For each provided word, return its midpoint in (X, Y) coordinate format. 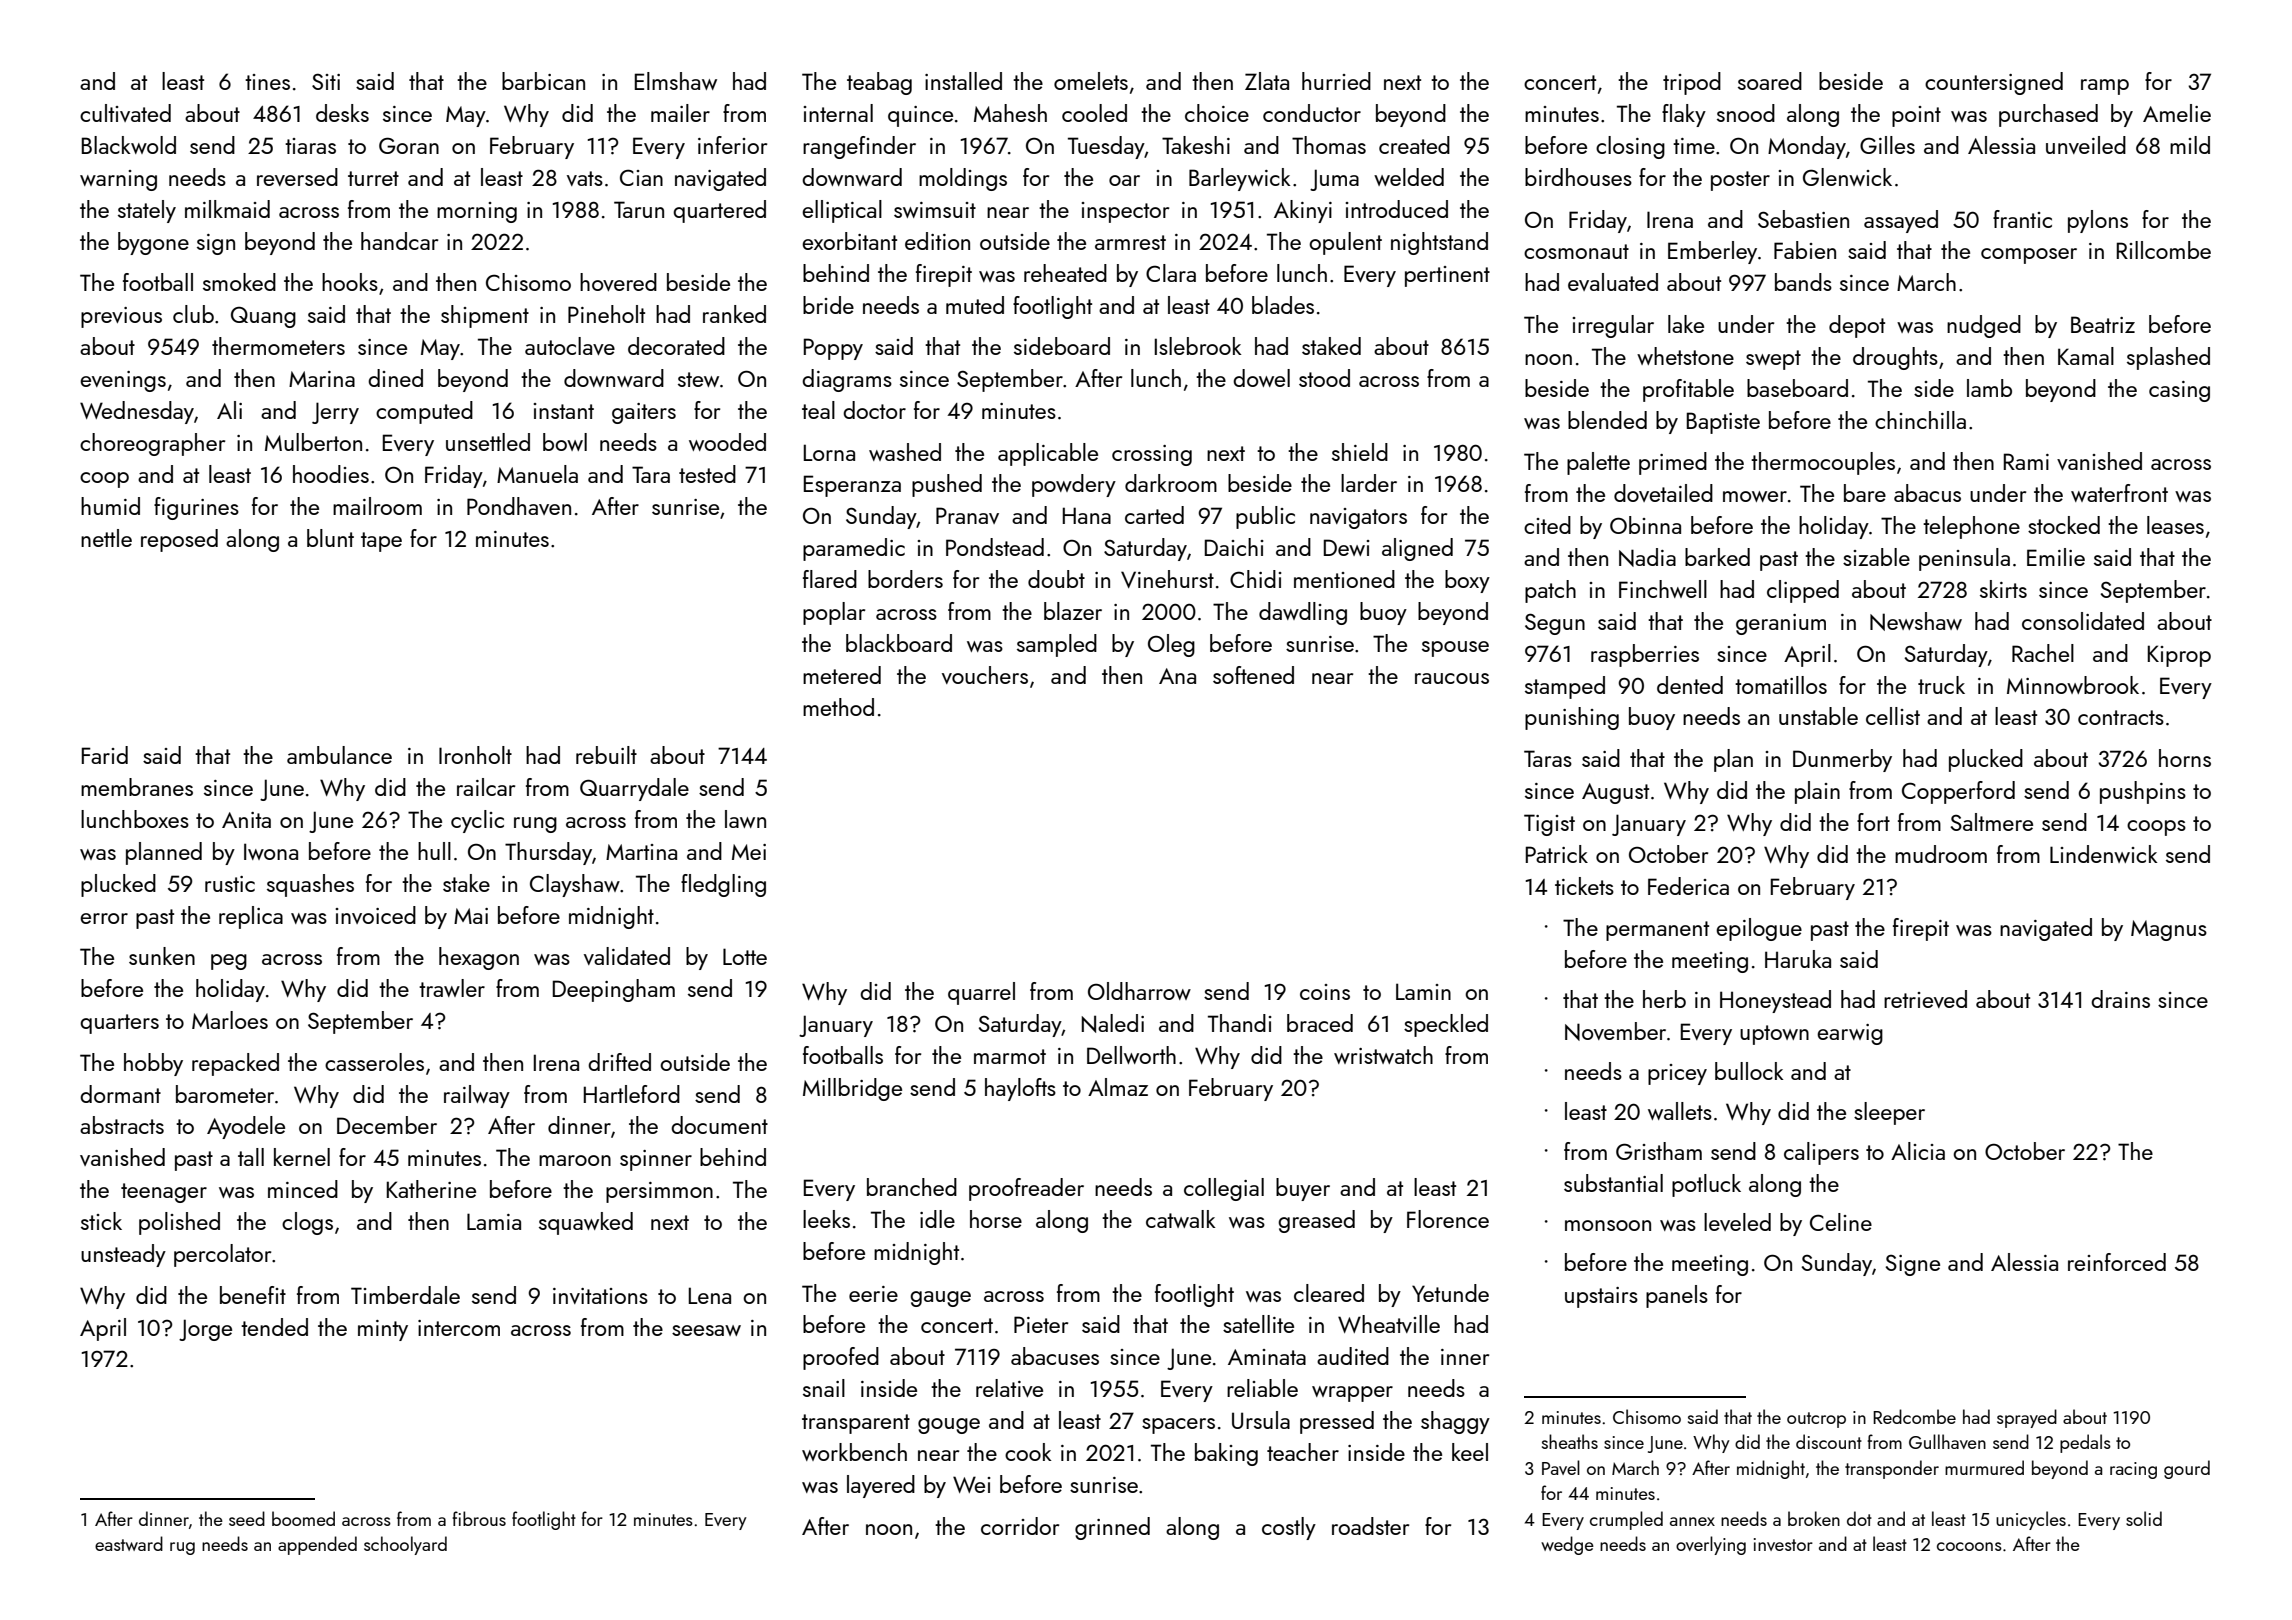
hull (434, 851)
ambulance (339, 755)
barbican (543, 81)
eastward (129, 1543)
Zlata (1267, 81)
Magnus (2169, 930)
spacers (1178, 1426)
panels (1677, 1296)
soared (1770, 81)
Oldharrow (1139, 991)
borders (905, 579)
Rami (2026, 461)
